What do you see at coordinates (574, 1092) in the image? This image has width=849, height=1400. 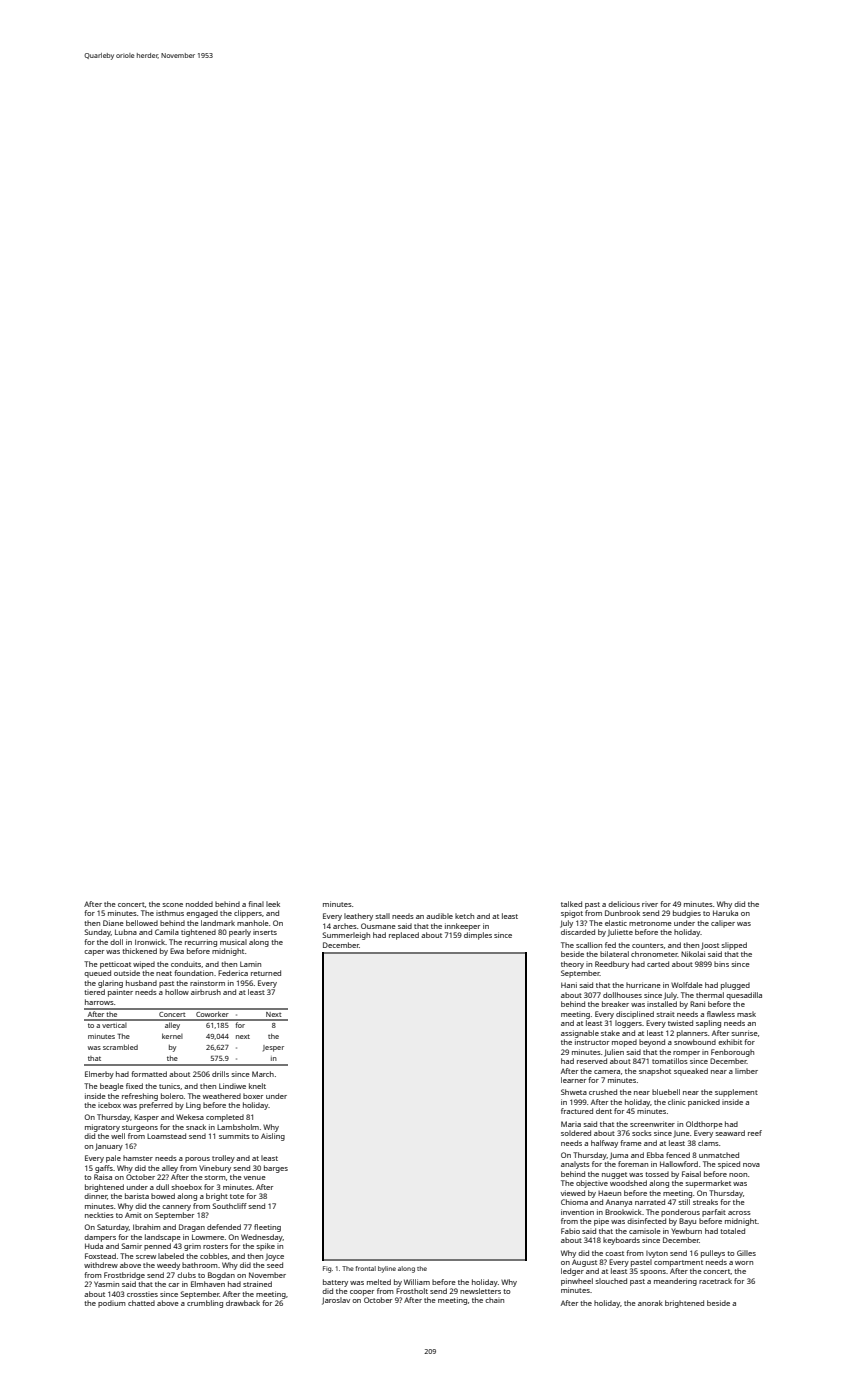 I see `Shweta` at bounding box center [574, 1092].
